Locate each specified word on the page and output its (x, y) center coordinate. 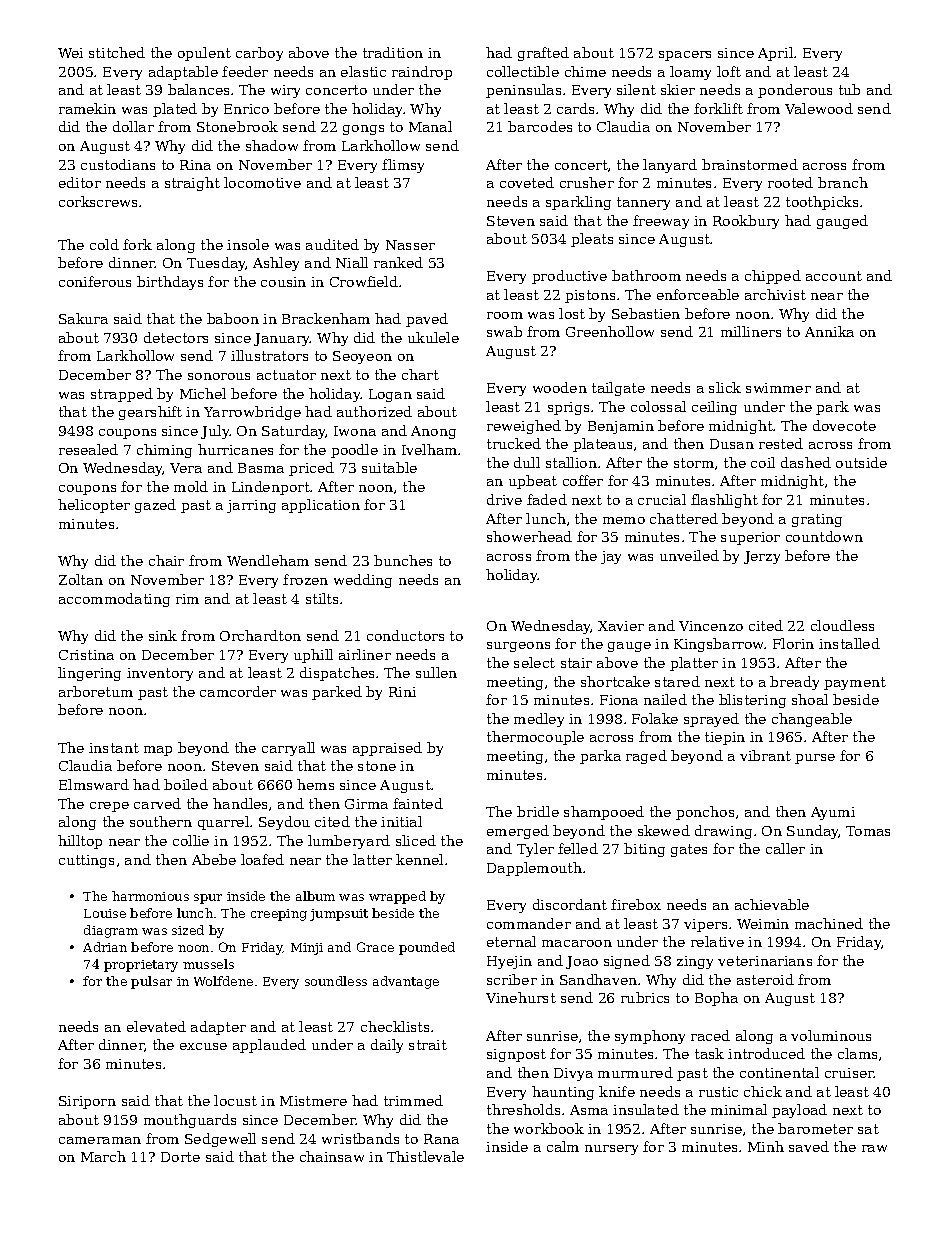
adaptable (183, 73)
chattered (684, 518)
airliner (365, 654)
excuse (203, 1046)
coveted (527, 182)
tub (849, 89)
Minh (766, 1146)
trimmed (413, 1100)
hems (315, 784)
